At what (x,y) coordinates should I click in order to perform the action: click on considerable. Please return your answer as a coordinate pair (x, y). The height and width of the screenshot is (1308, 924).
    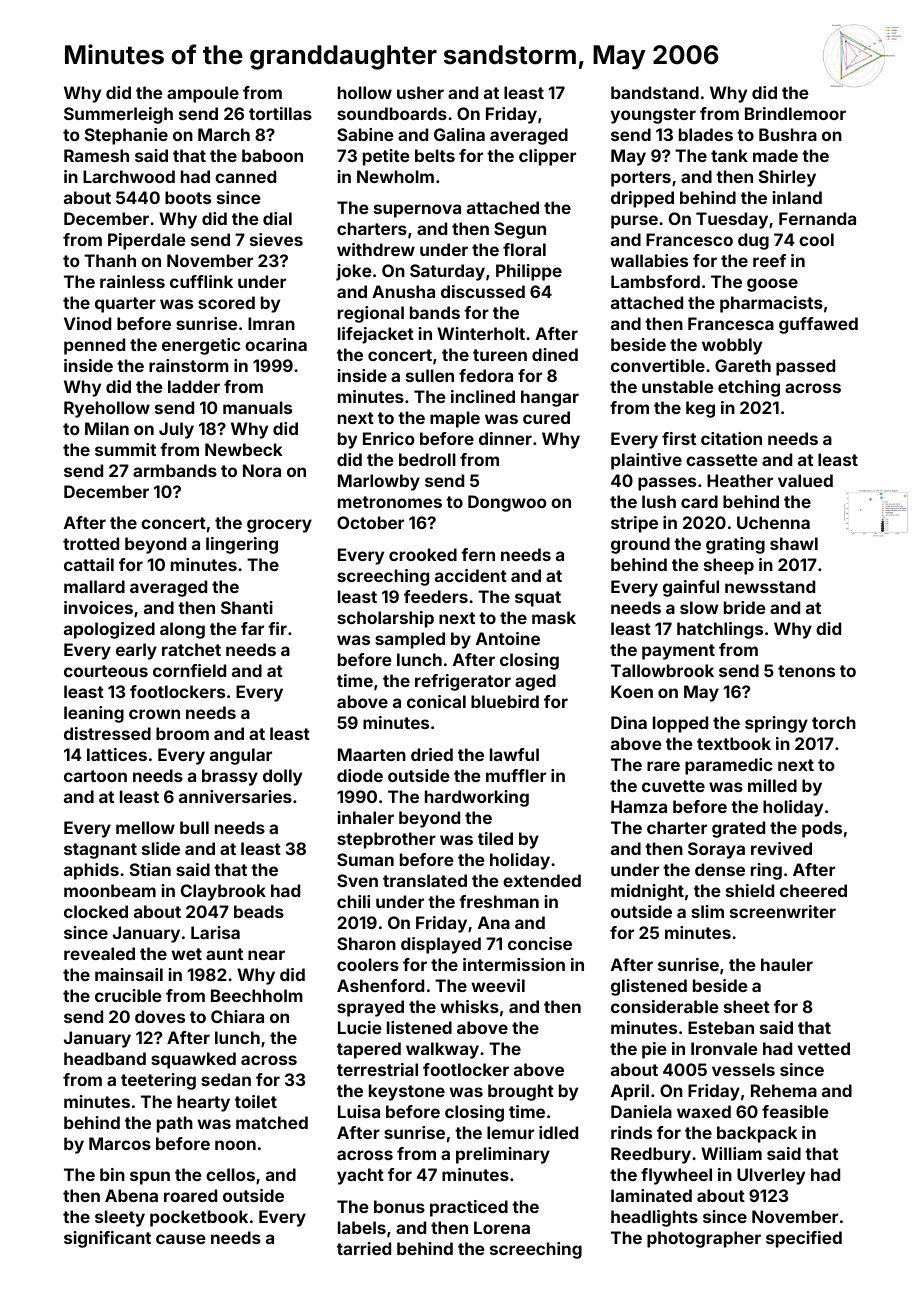
    Looking at the image, I should click on (665, 1006).
